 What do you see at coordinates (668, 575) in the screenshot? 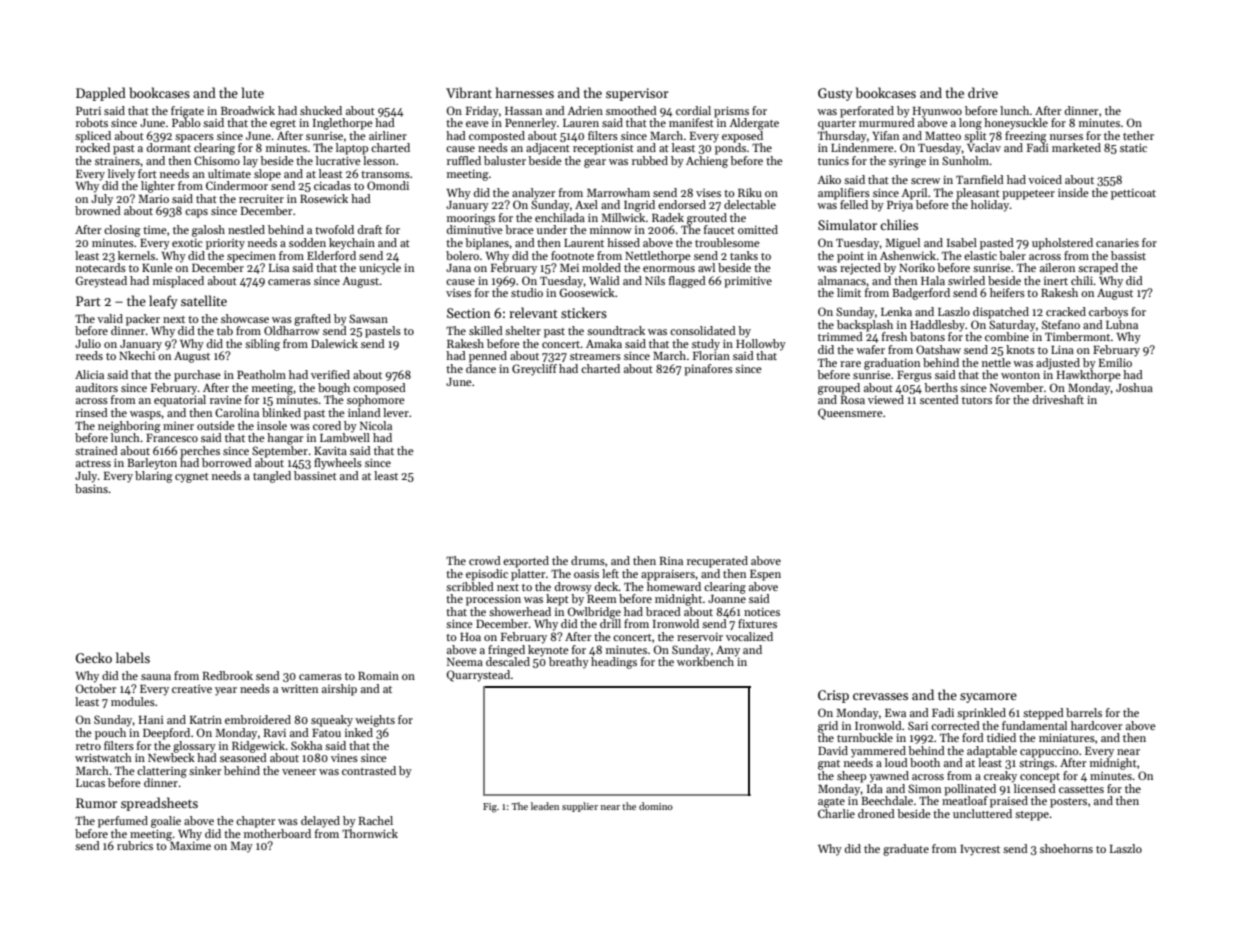
I see `appraisers` at bounding box center [668, 575].
